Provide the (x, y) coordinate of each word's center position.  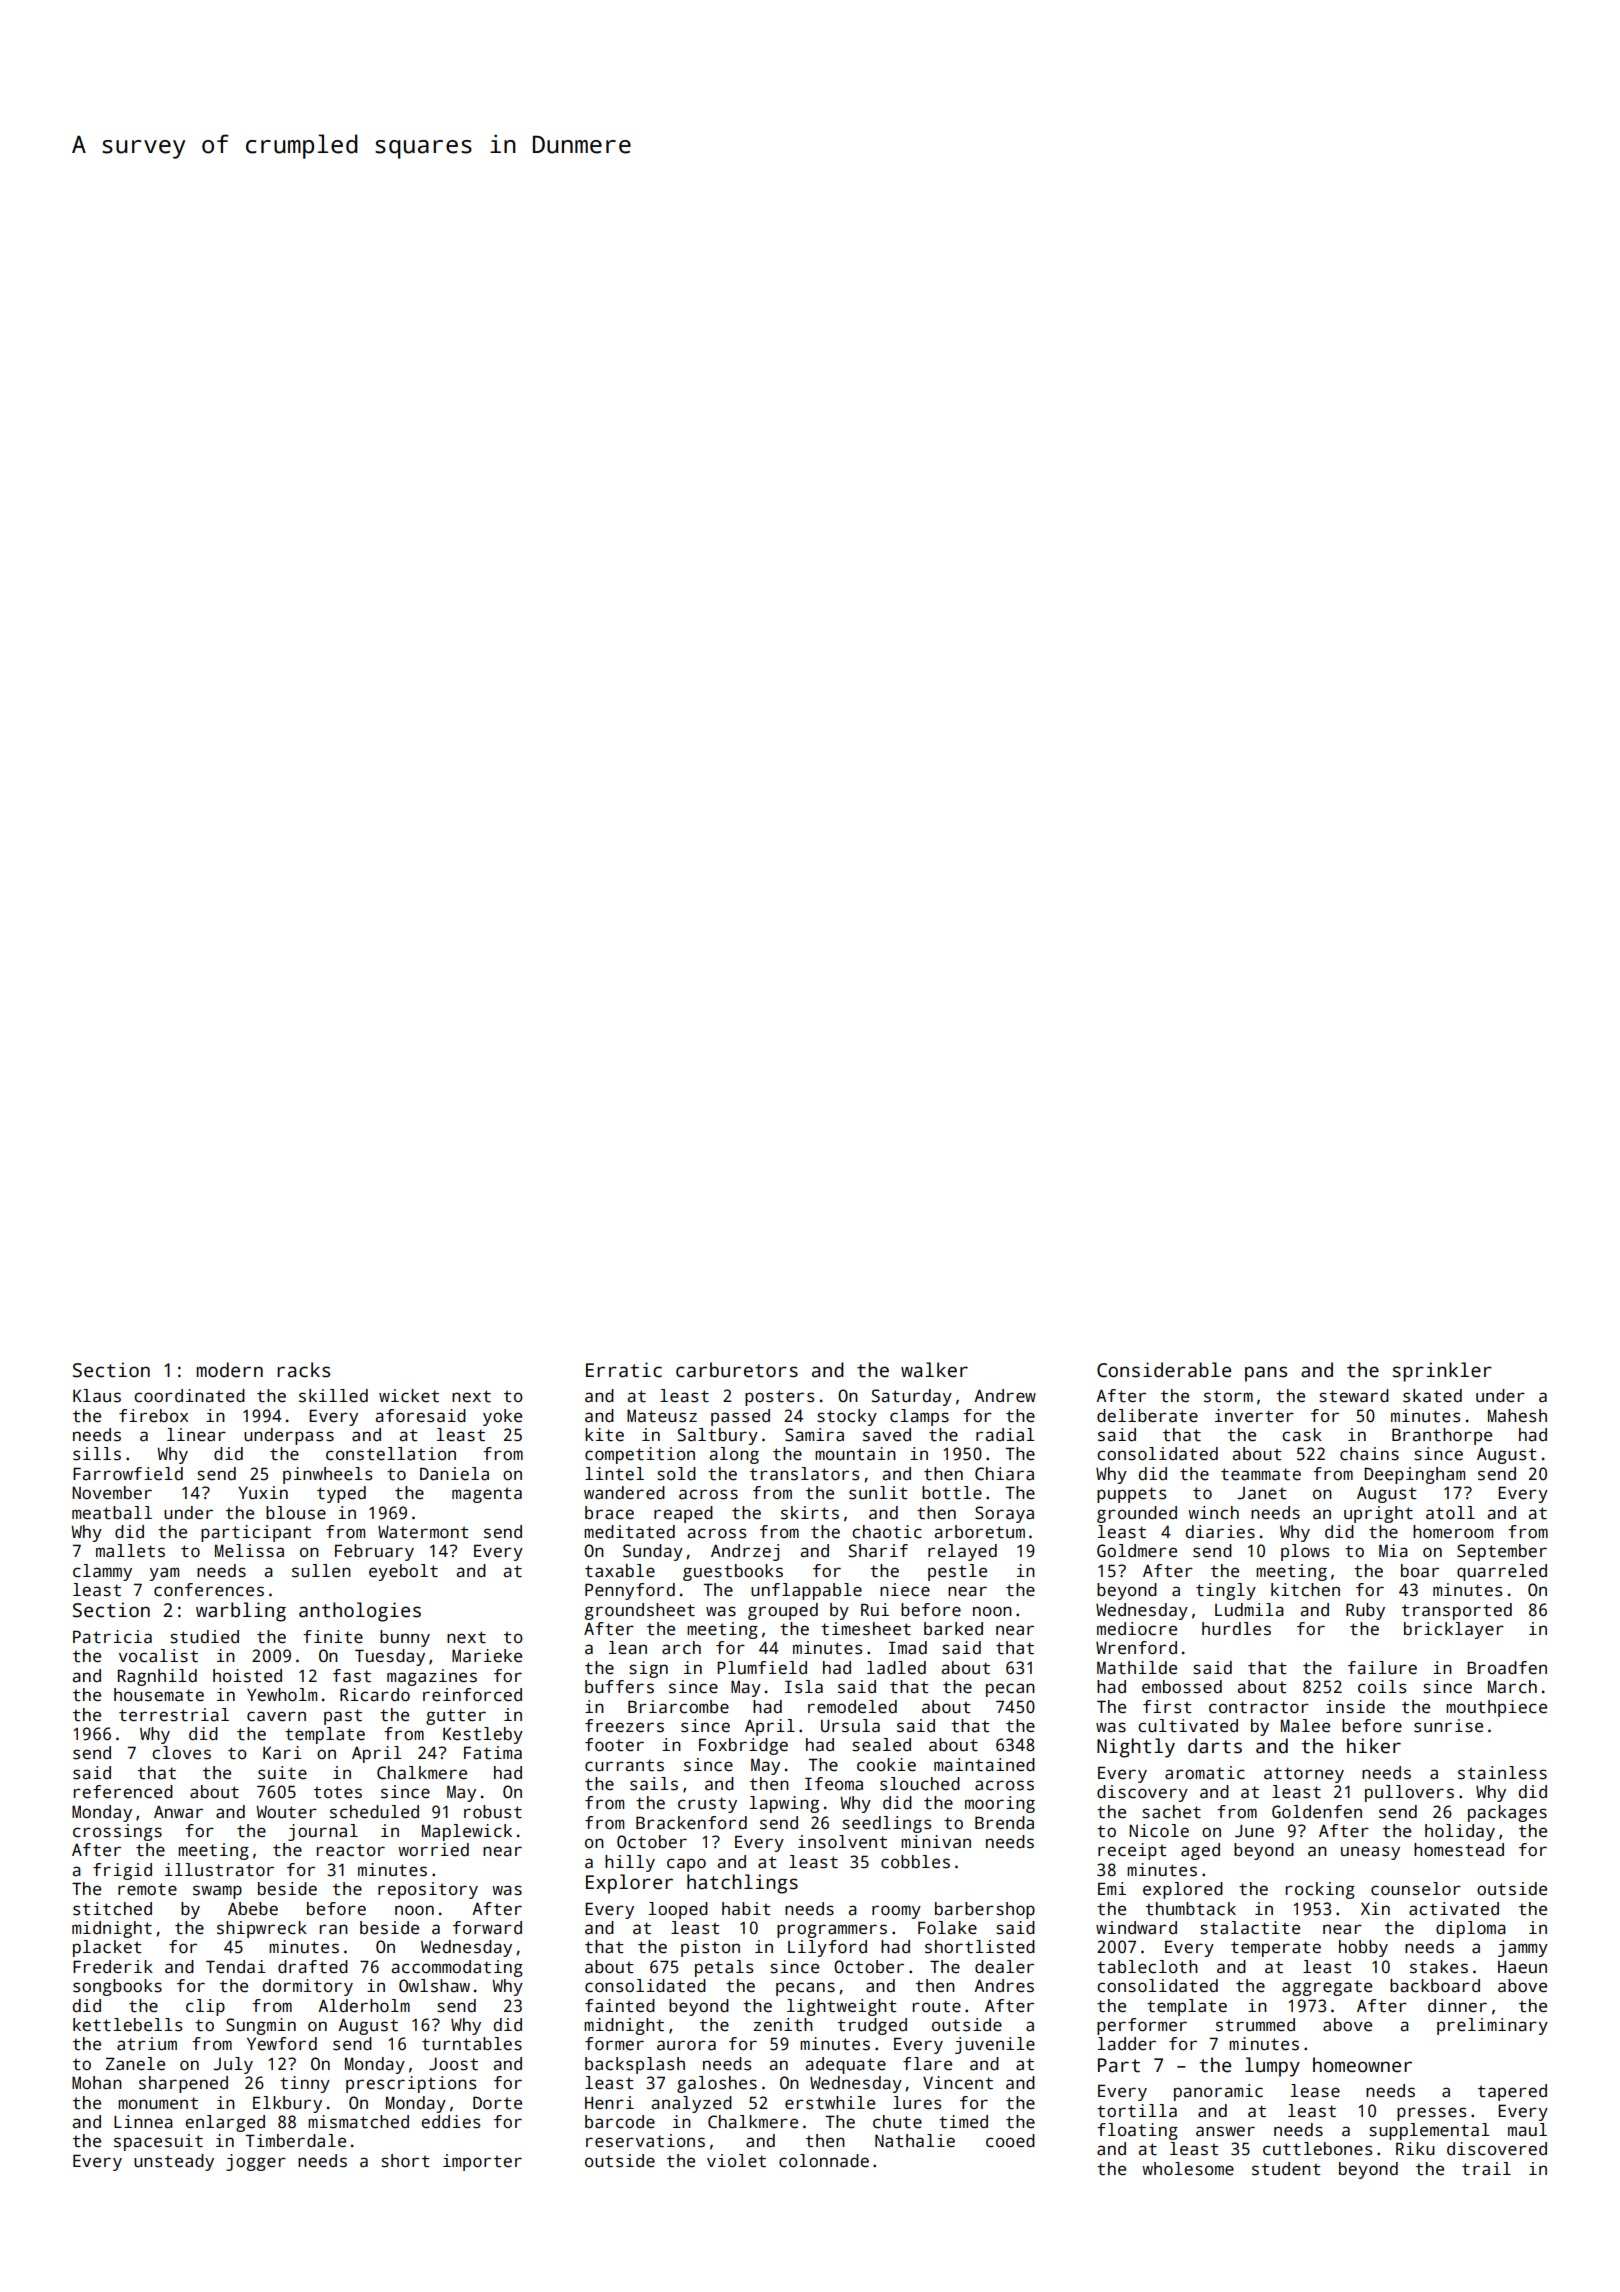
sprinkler (1442, 1372)
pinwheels (327, 1475)
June (1254, 1831)
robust (493, 1812)
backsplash (635, 2065)
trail (1486, 2169)
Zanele (135, 2064)
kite (604, 1435)
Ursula (850, 1726)
